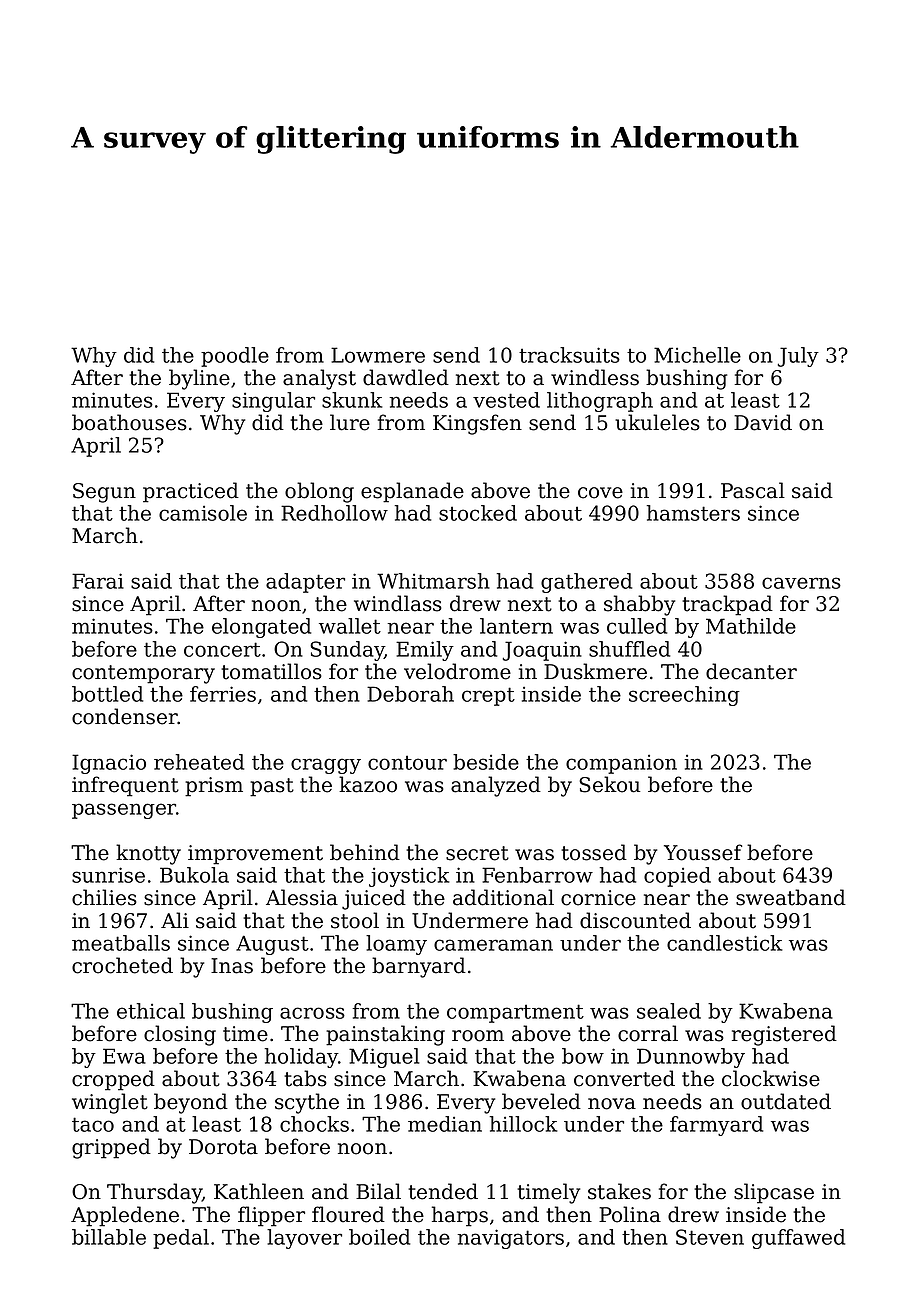 The width and height of the page is (924, 1308). What do you see at coordinates (355, 920) in the page?
I see `stool` at bounding box center [355, 920].
